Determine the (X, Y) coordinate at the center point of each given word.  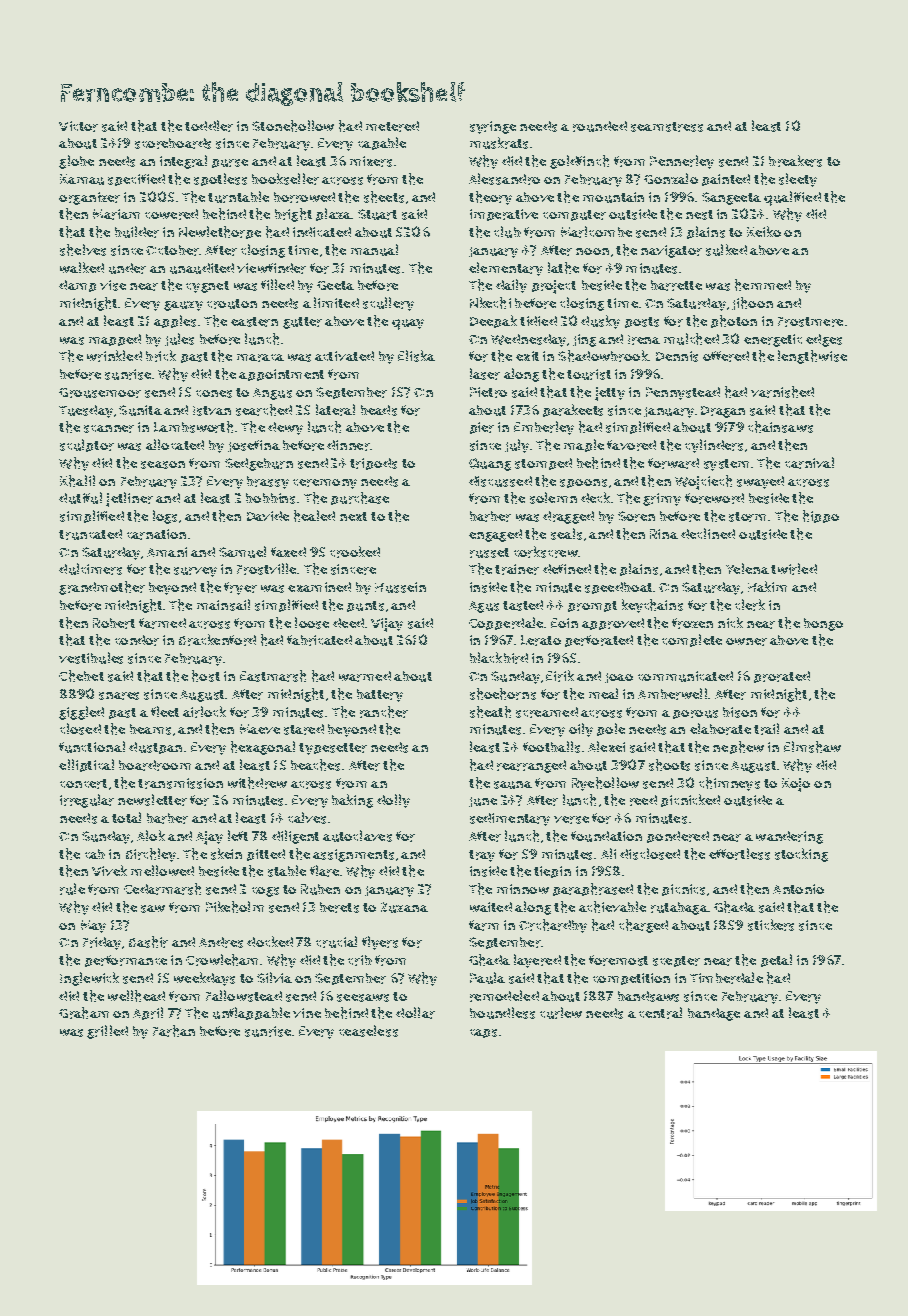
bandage (714, 1014)
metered (392, 126)
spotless (220, 179)
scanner (109, 429)
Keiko (764, 231)
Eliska (416, 356)
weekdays (204, 979)
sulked (726, 250)
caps (483, 1033)
